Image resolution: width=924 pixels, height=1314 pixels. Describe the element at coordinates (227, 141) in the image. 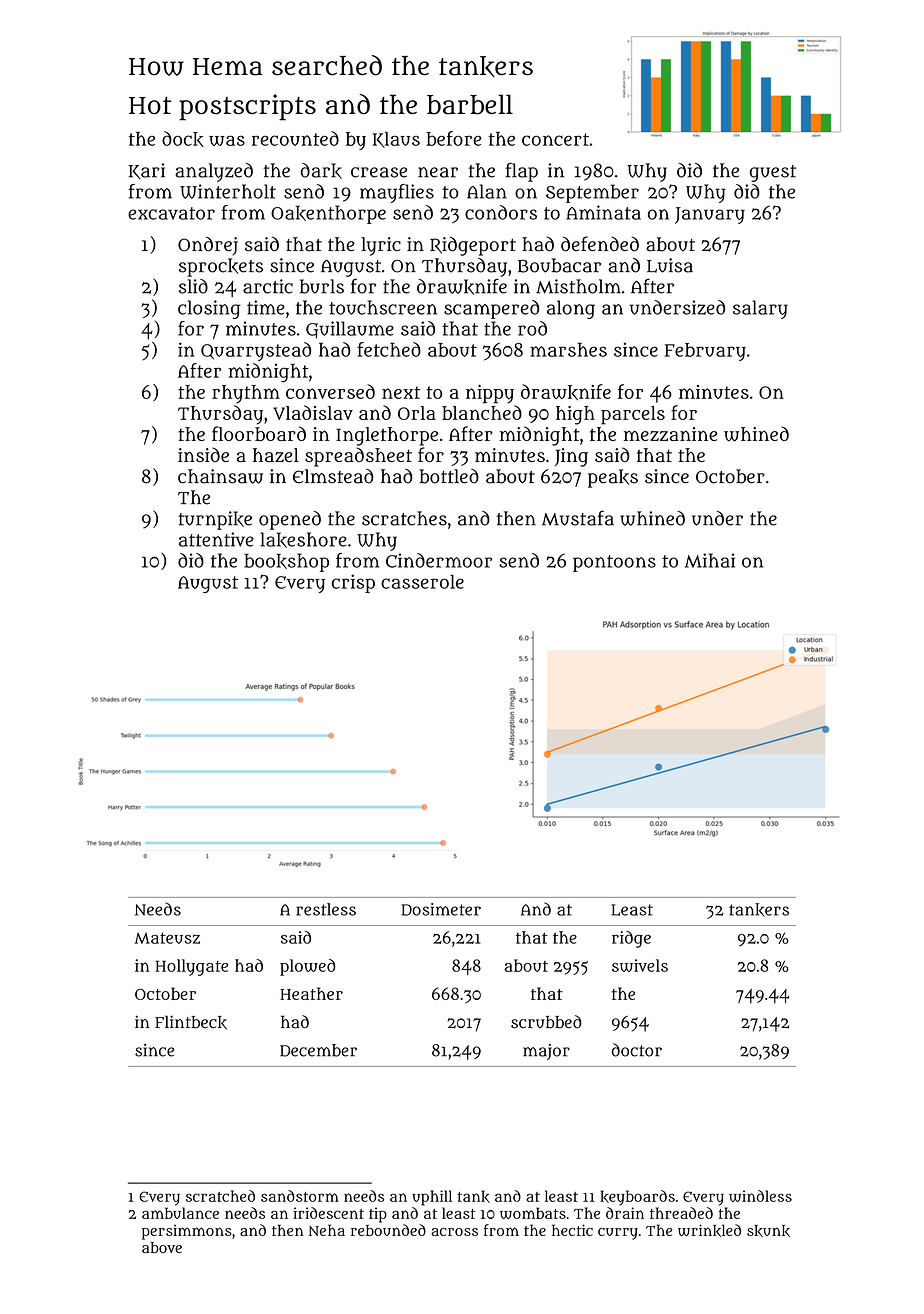

I see `was` at that location.
